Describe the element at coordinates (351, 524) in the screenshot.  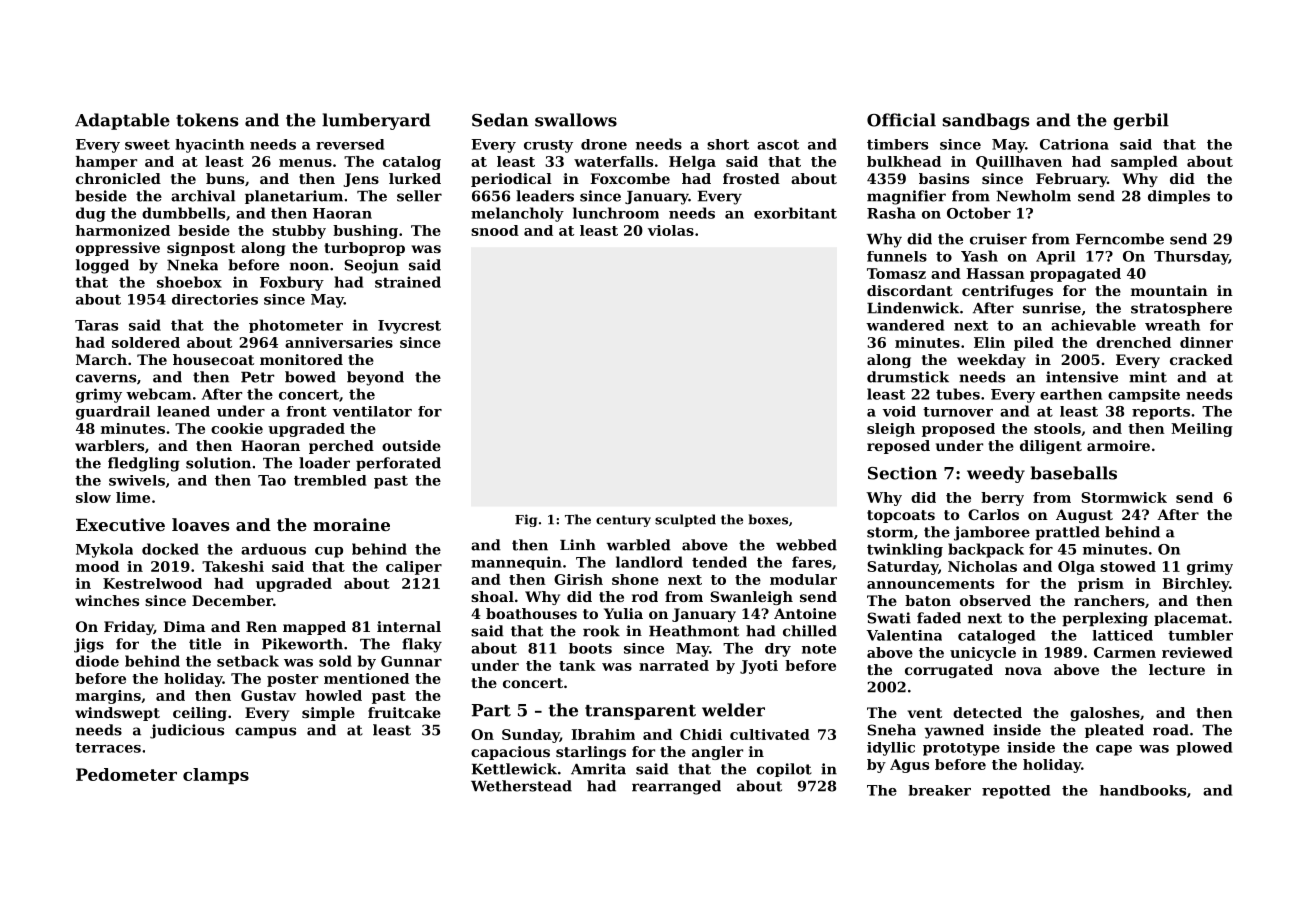
I see `moraine` at that location.
